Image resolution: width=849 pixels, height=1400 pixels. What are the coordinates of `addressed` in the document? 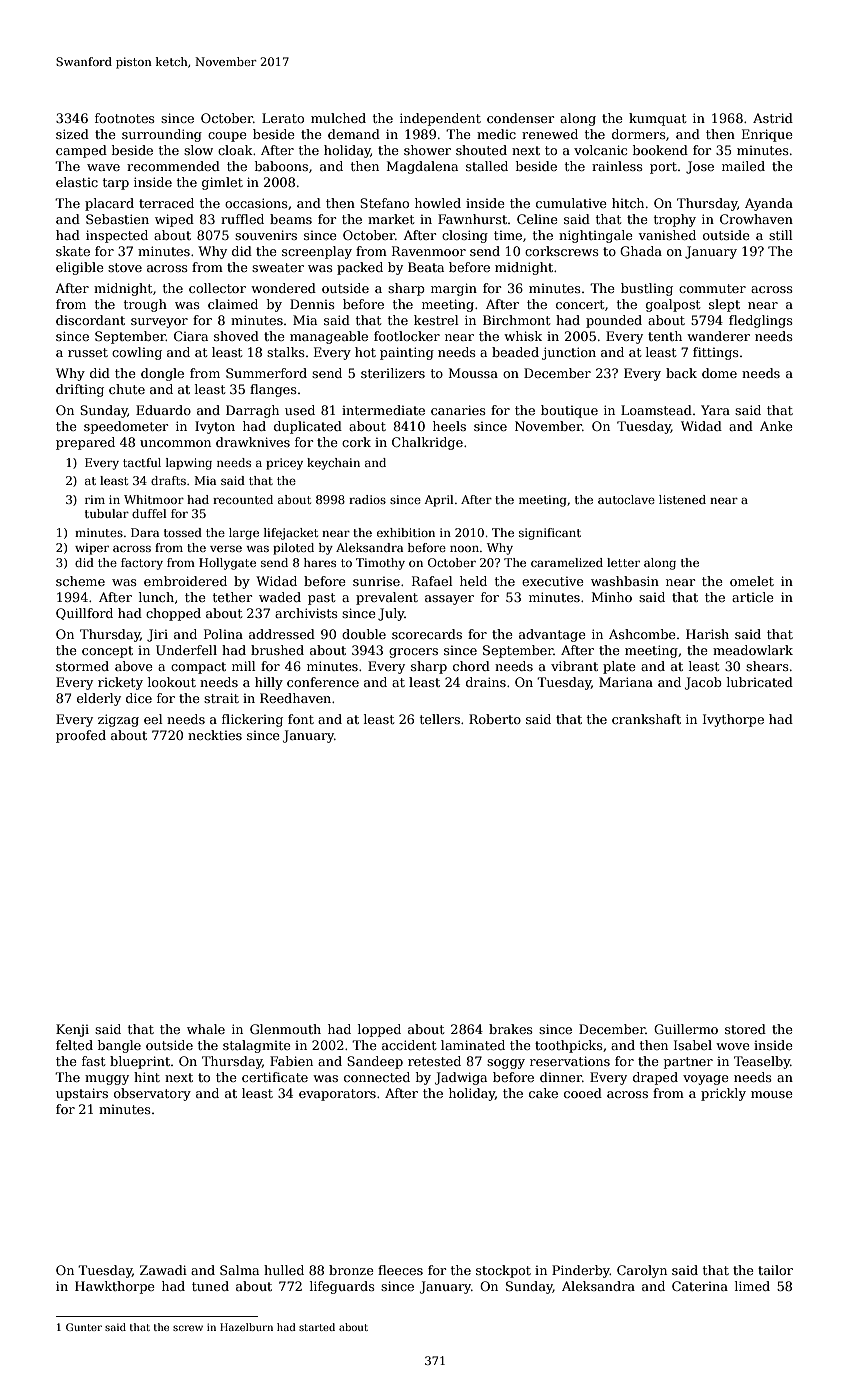 It's located at (282, 634).
